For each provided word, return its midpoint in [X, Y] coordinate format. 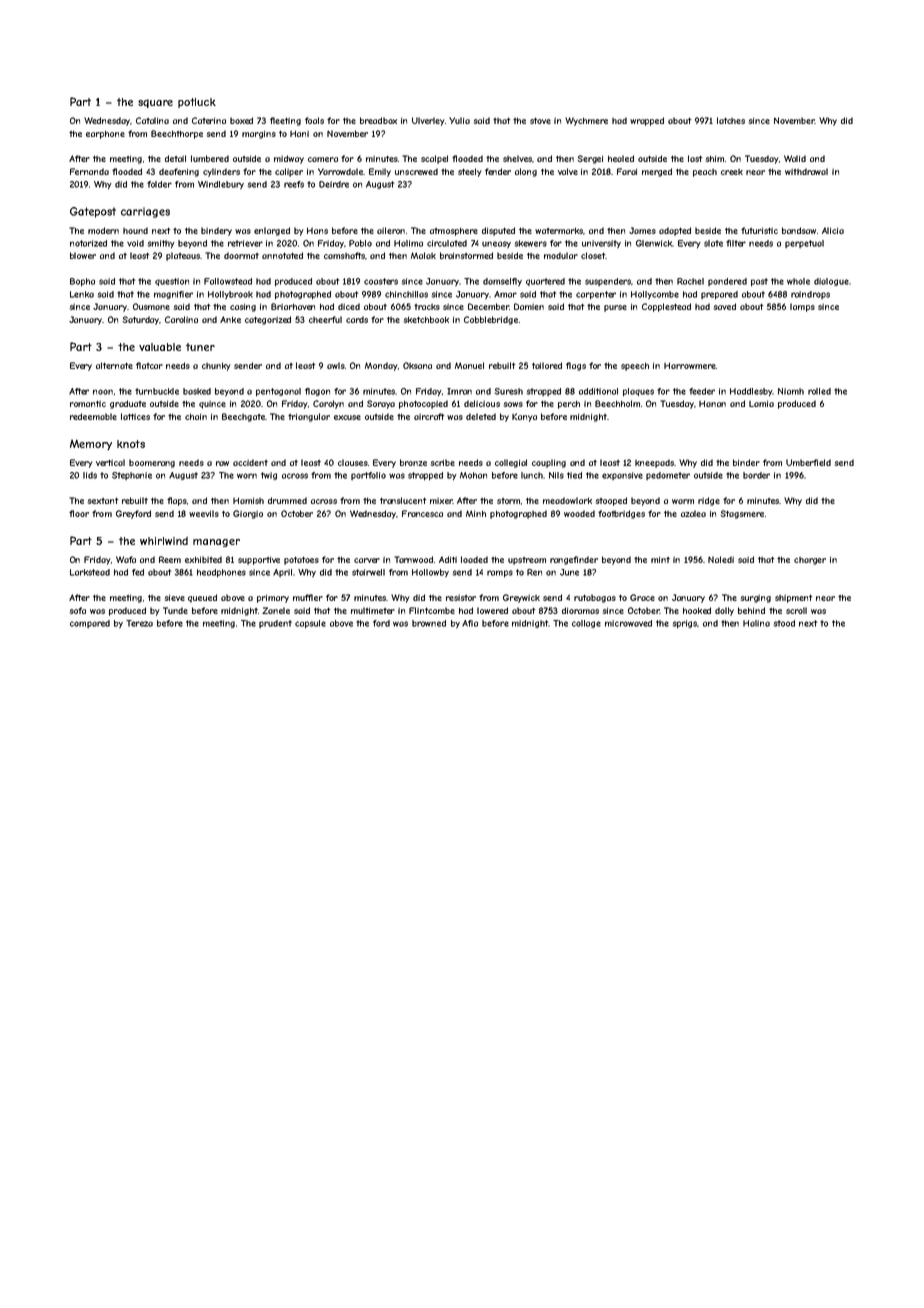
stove [540, 121]
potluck [197, 103]
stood [784, 623]
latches [731, 120]
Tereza [139, 623]
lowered [492, 610]
